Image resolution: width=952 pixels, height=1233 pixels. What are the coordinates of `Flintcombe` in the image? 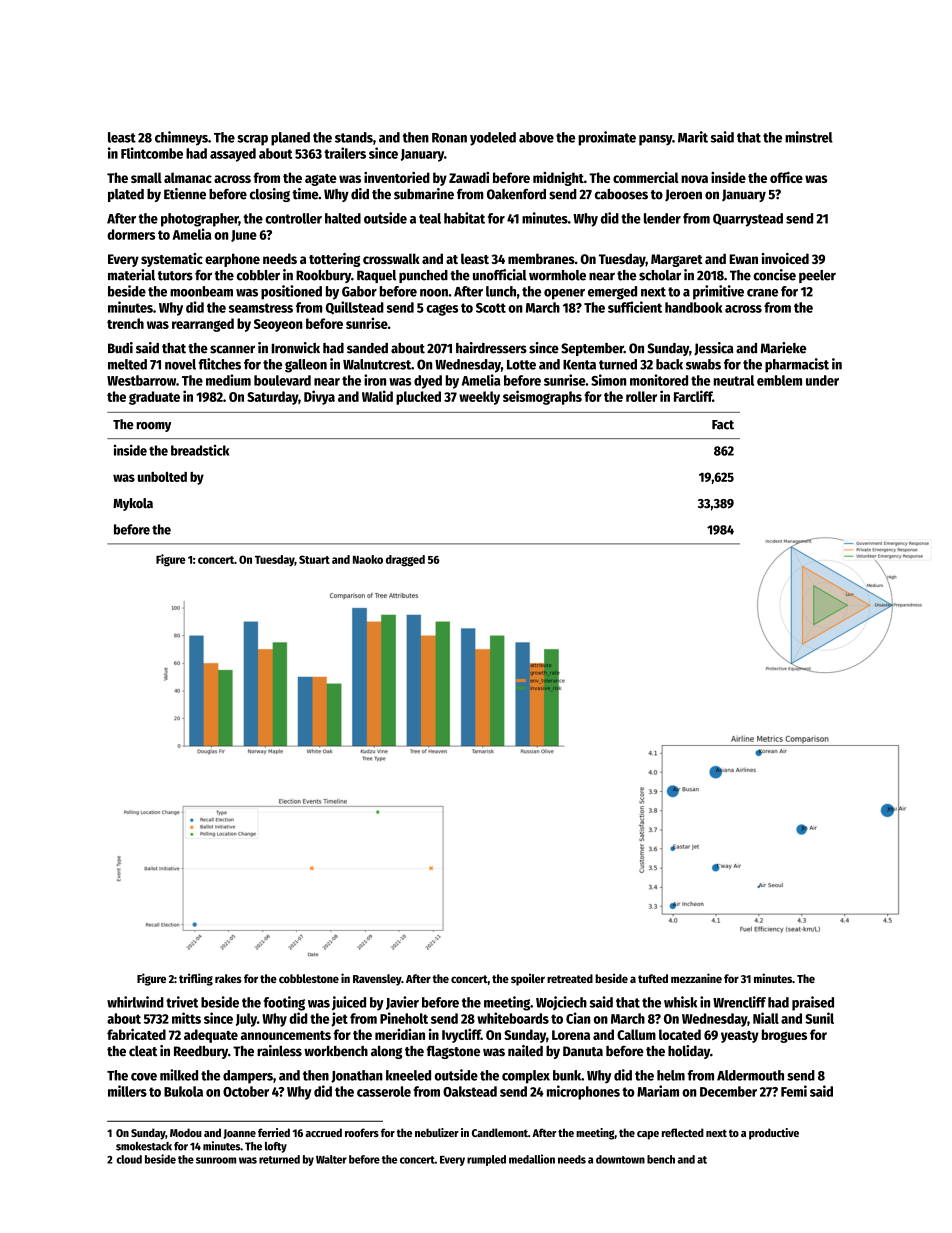 It's located at (152, 153).
